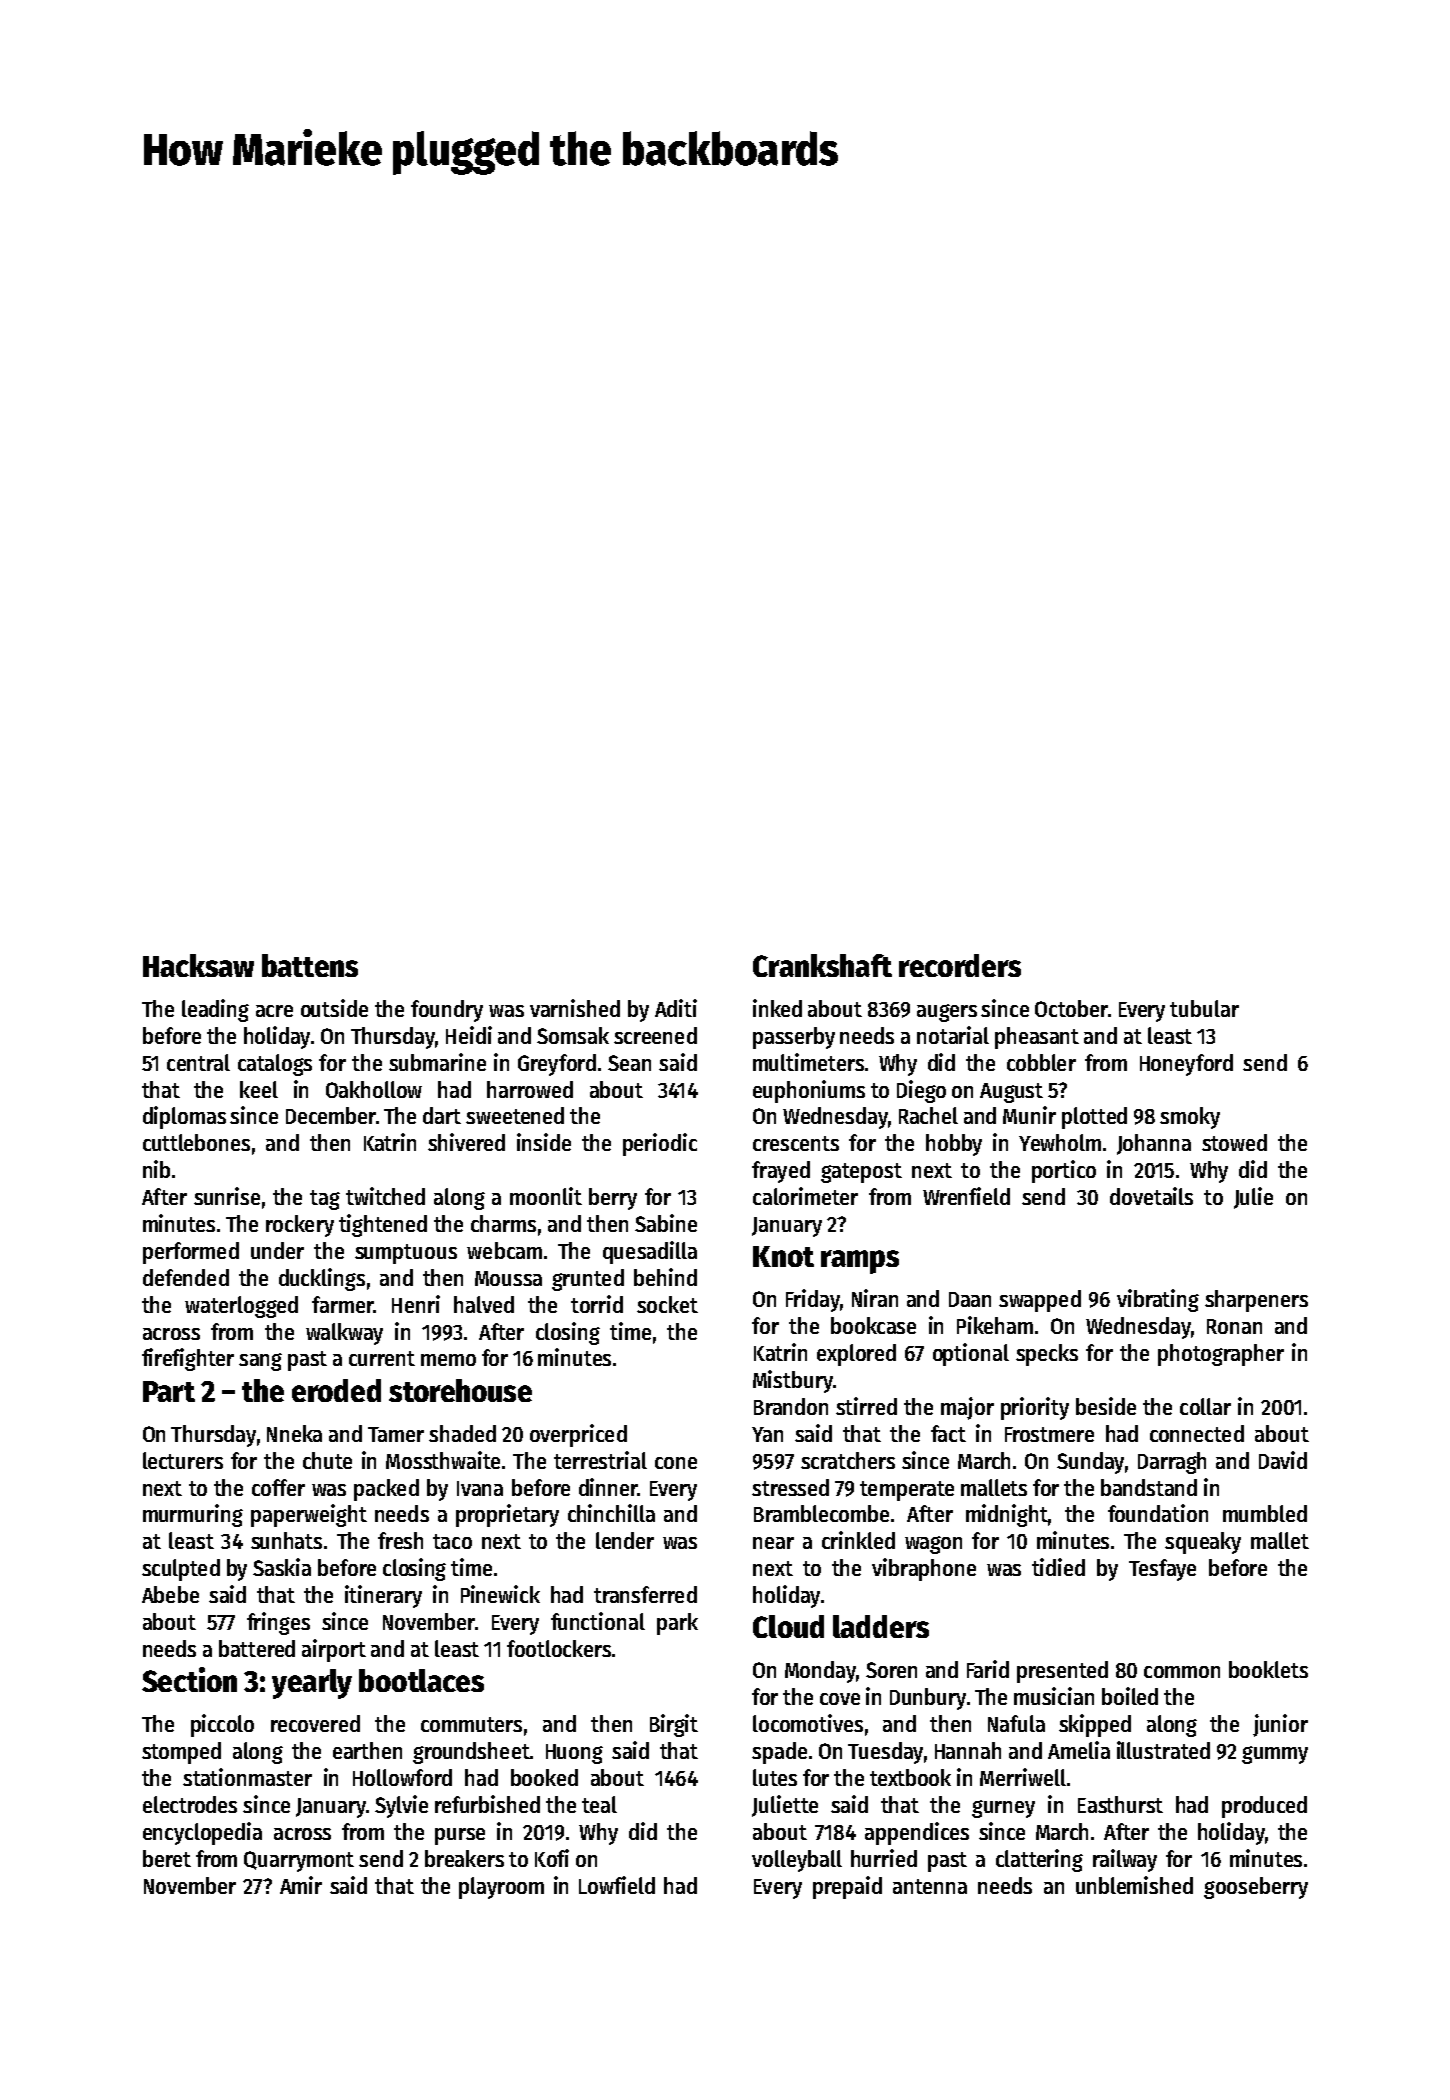 The height and width of the image is (2100, 1450). Describe the element at coordinates (1204, 1008) in the image. I see `tubular` at that location.
